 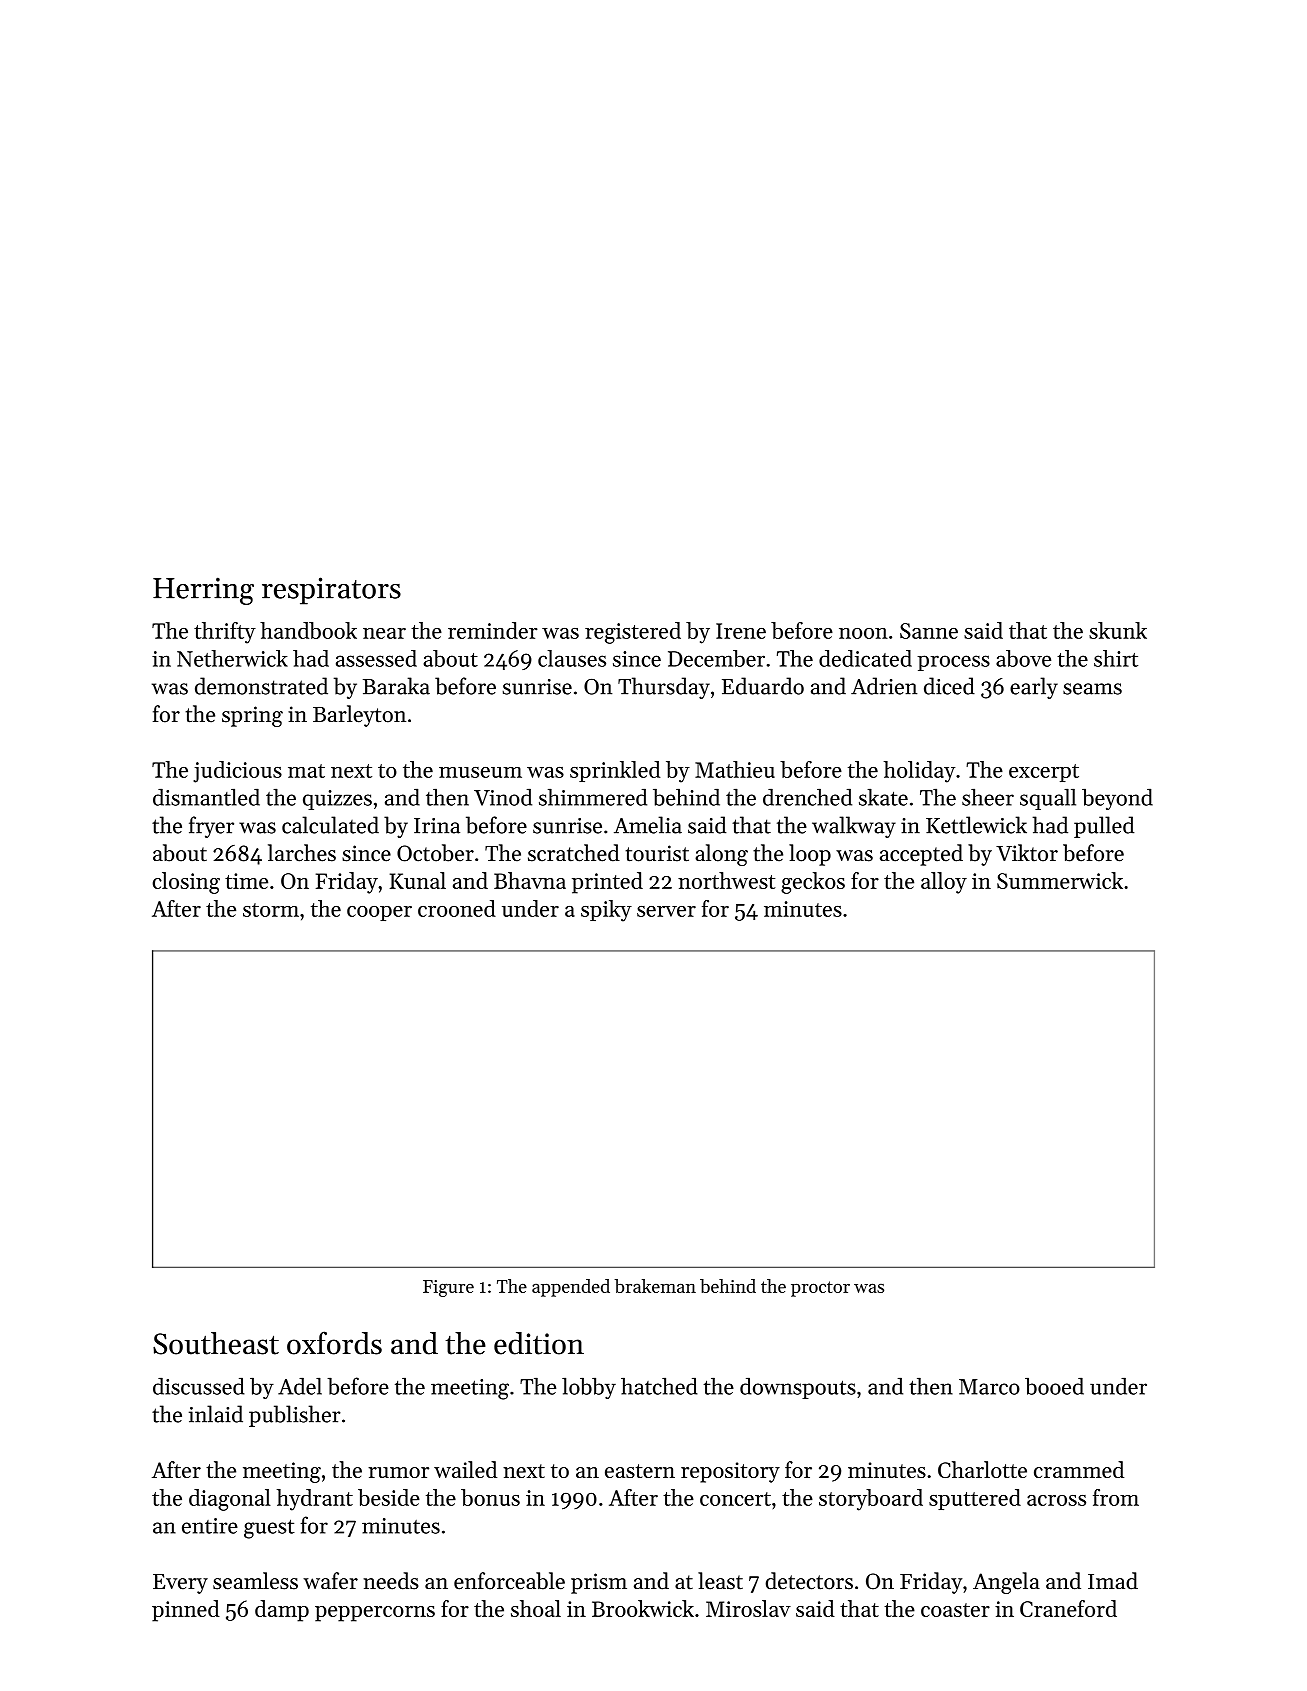 I want to click on Summerwick, so click(x=1060, y=880).
